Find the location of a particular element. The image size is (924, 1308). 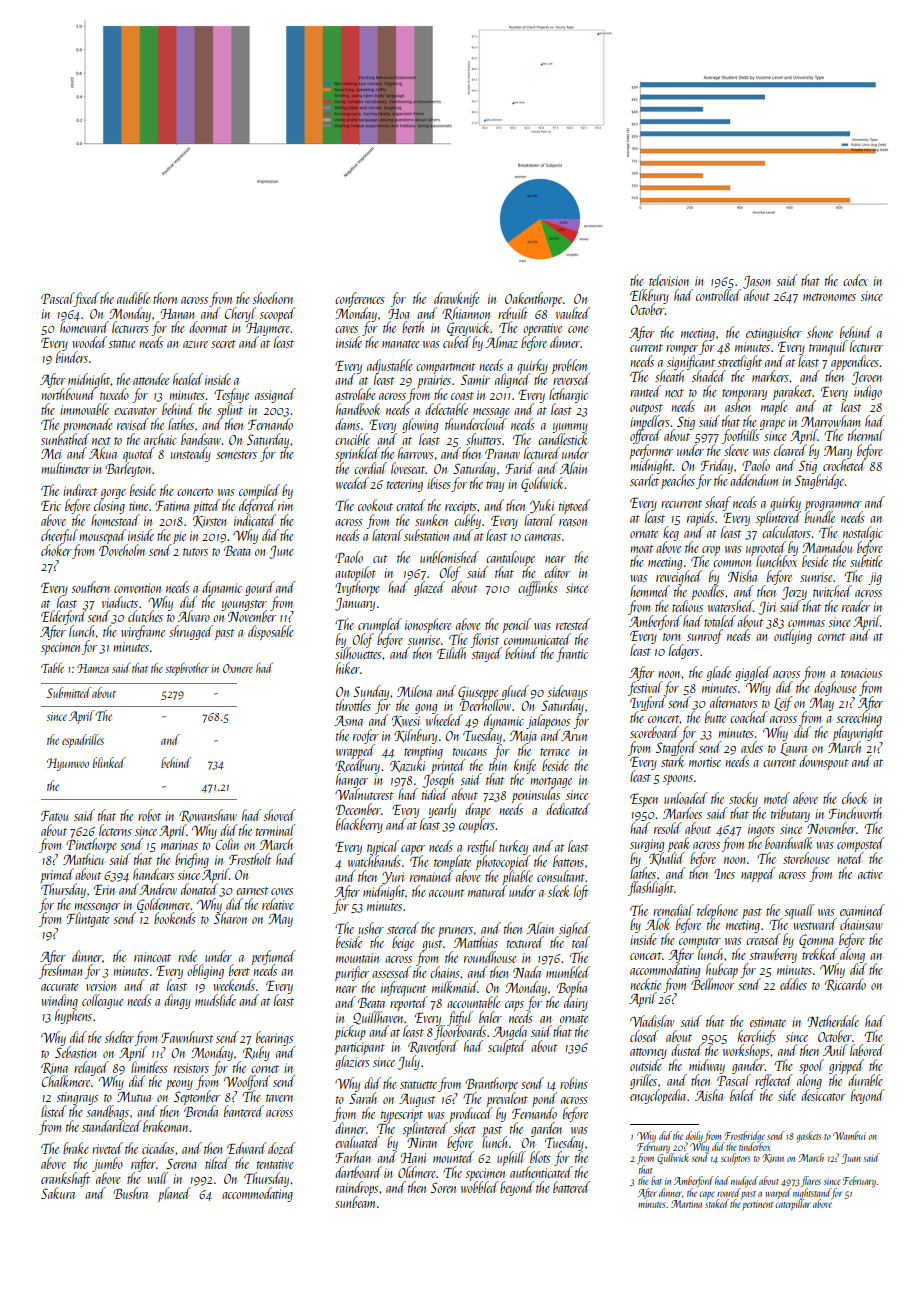

cone is located at coordinates (578, 329).
